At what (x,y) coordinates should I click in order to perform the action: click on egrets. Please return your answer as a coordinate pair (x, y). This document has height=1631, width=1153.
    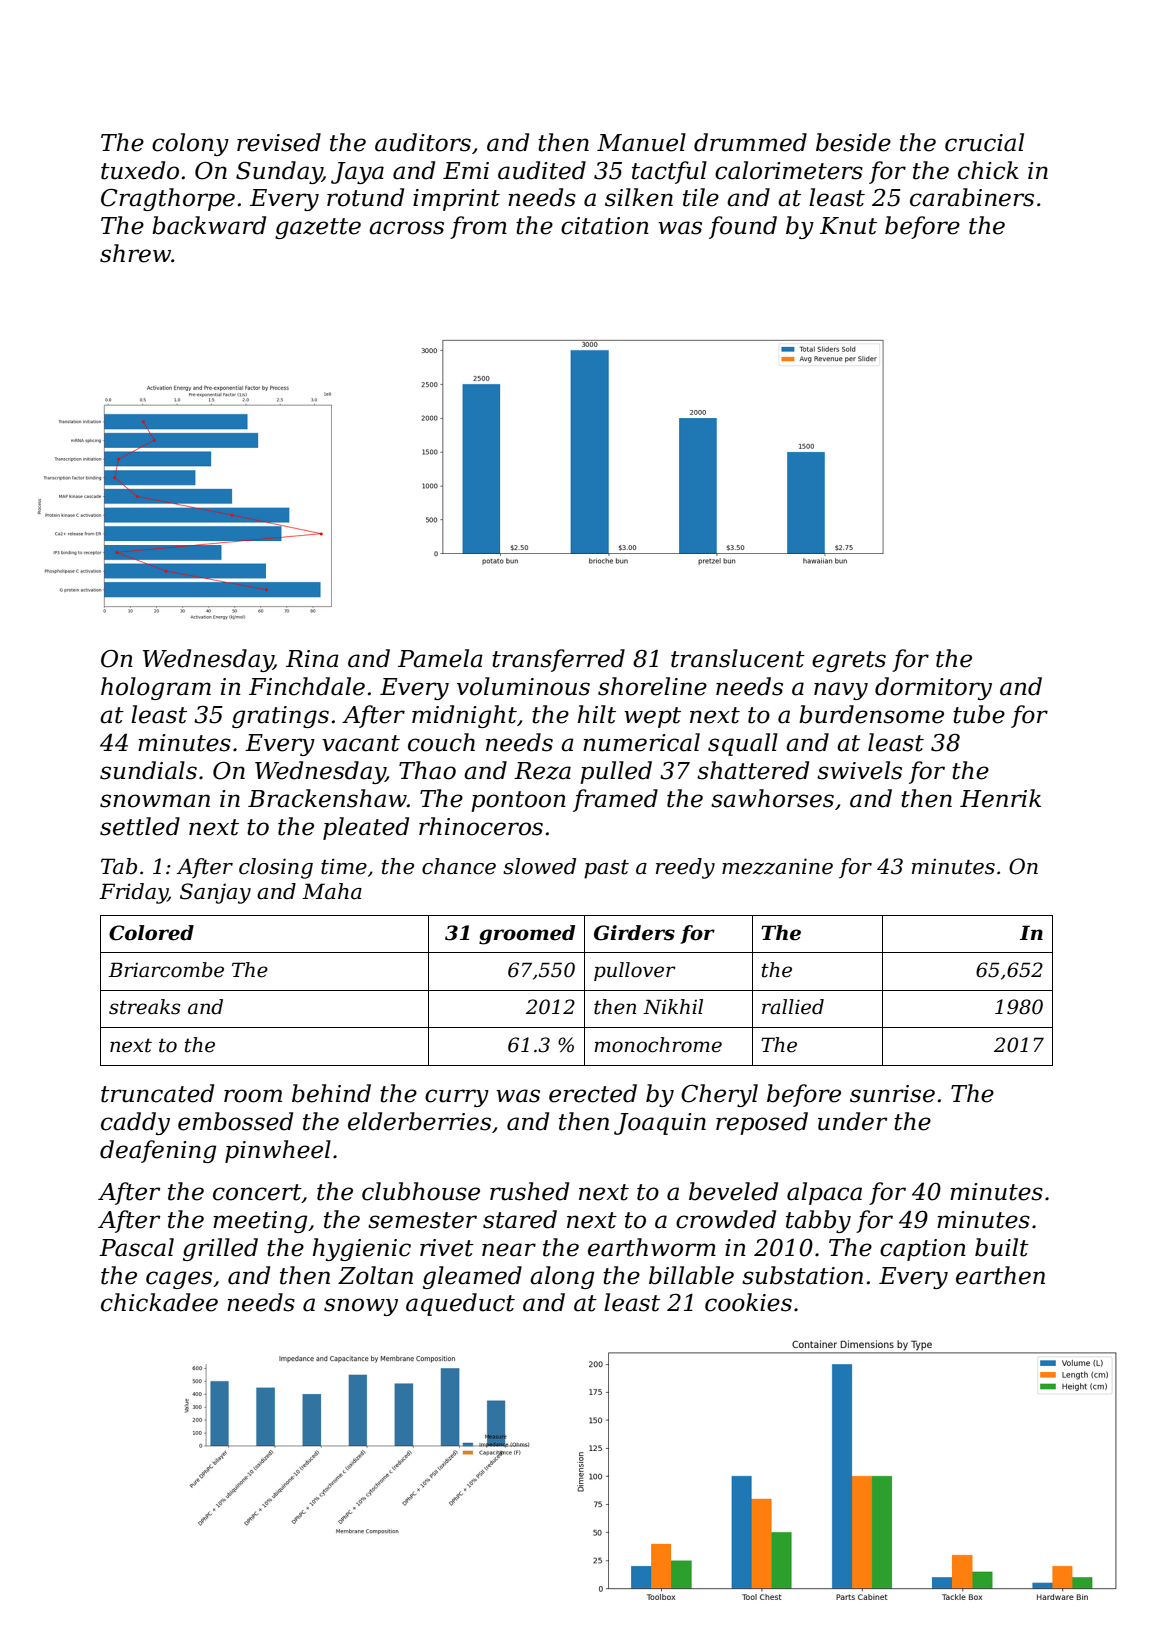
    Looking at the image, I should click on (849, 661).
